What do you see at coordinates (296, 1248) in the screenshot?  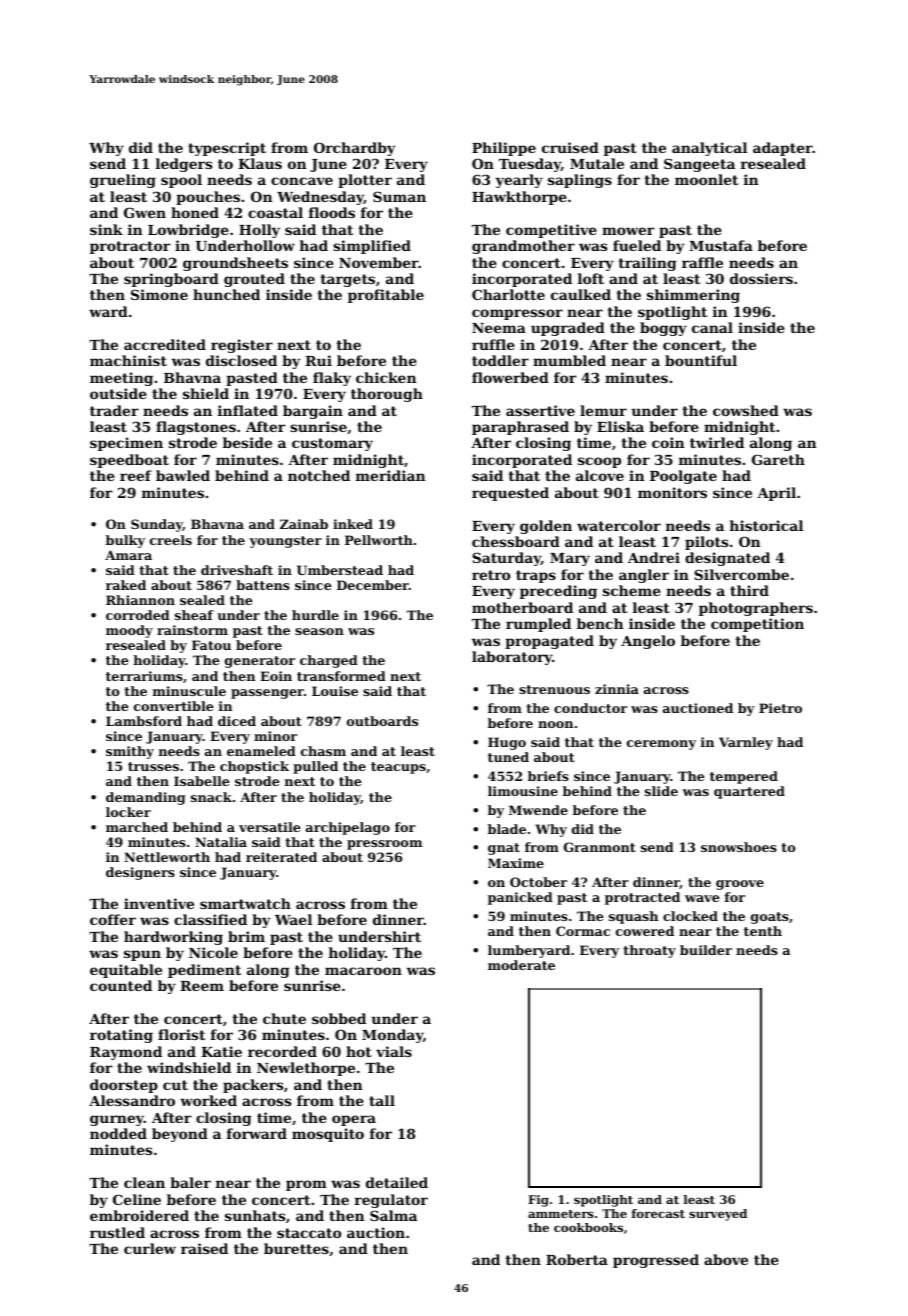 I see `burettes` at bounding box center [296, 1248].
